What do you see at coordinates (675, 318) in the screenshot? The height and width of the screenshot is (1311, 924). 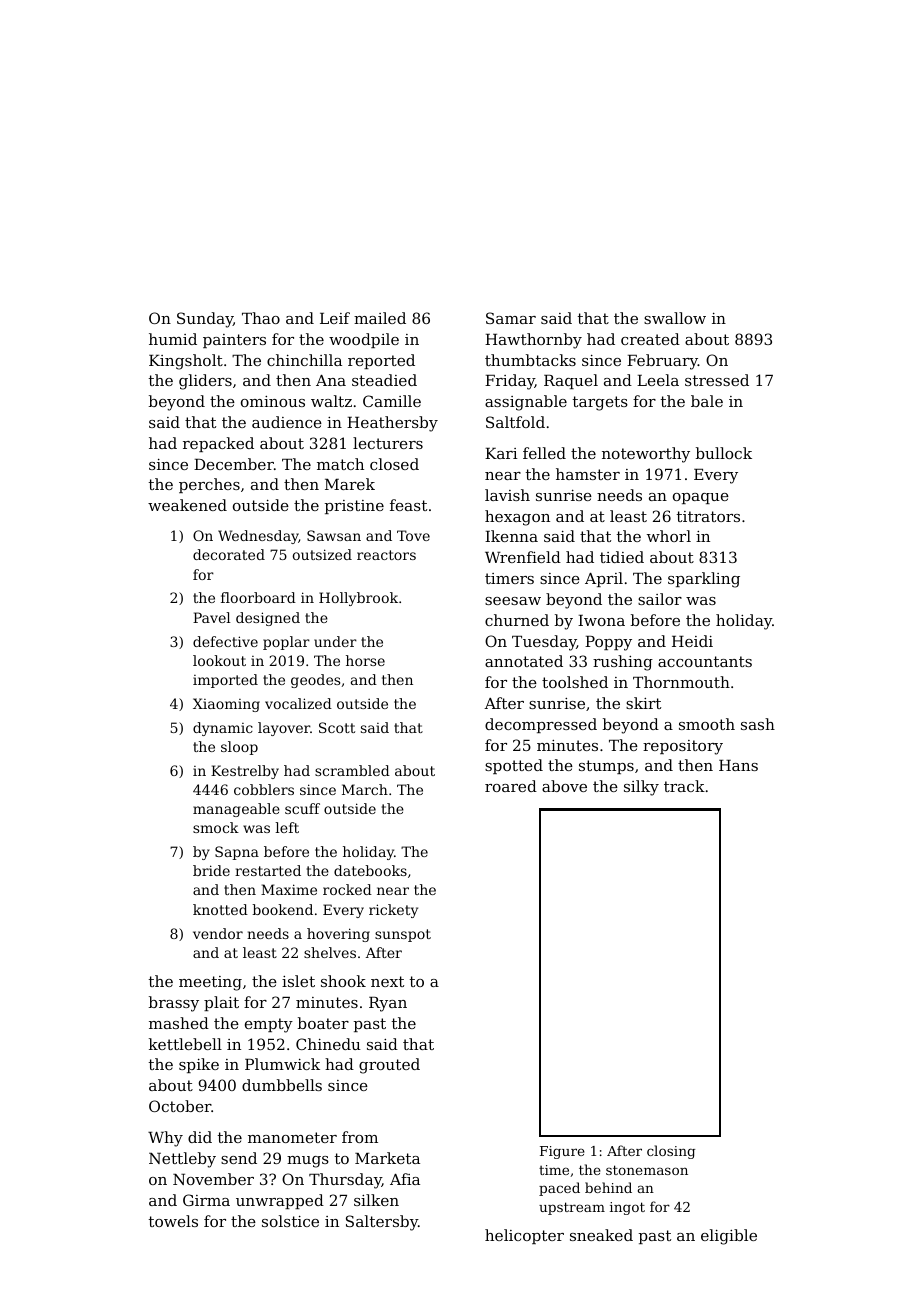 I see `swallow` at bounding box center [675, 318].
